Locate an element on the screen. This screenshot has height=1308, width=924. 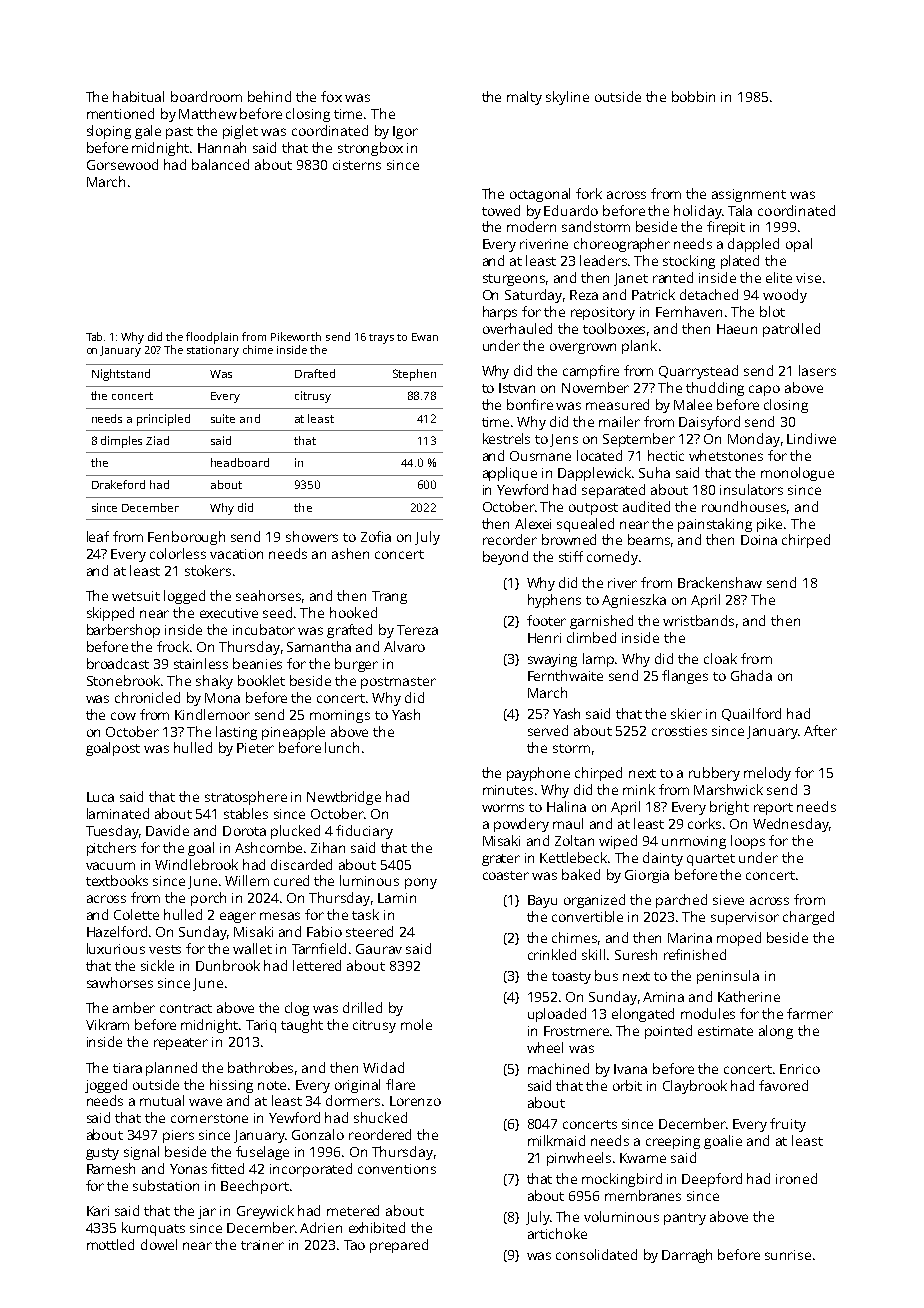
malty is located at coordinates (524, 98).
